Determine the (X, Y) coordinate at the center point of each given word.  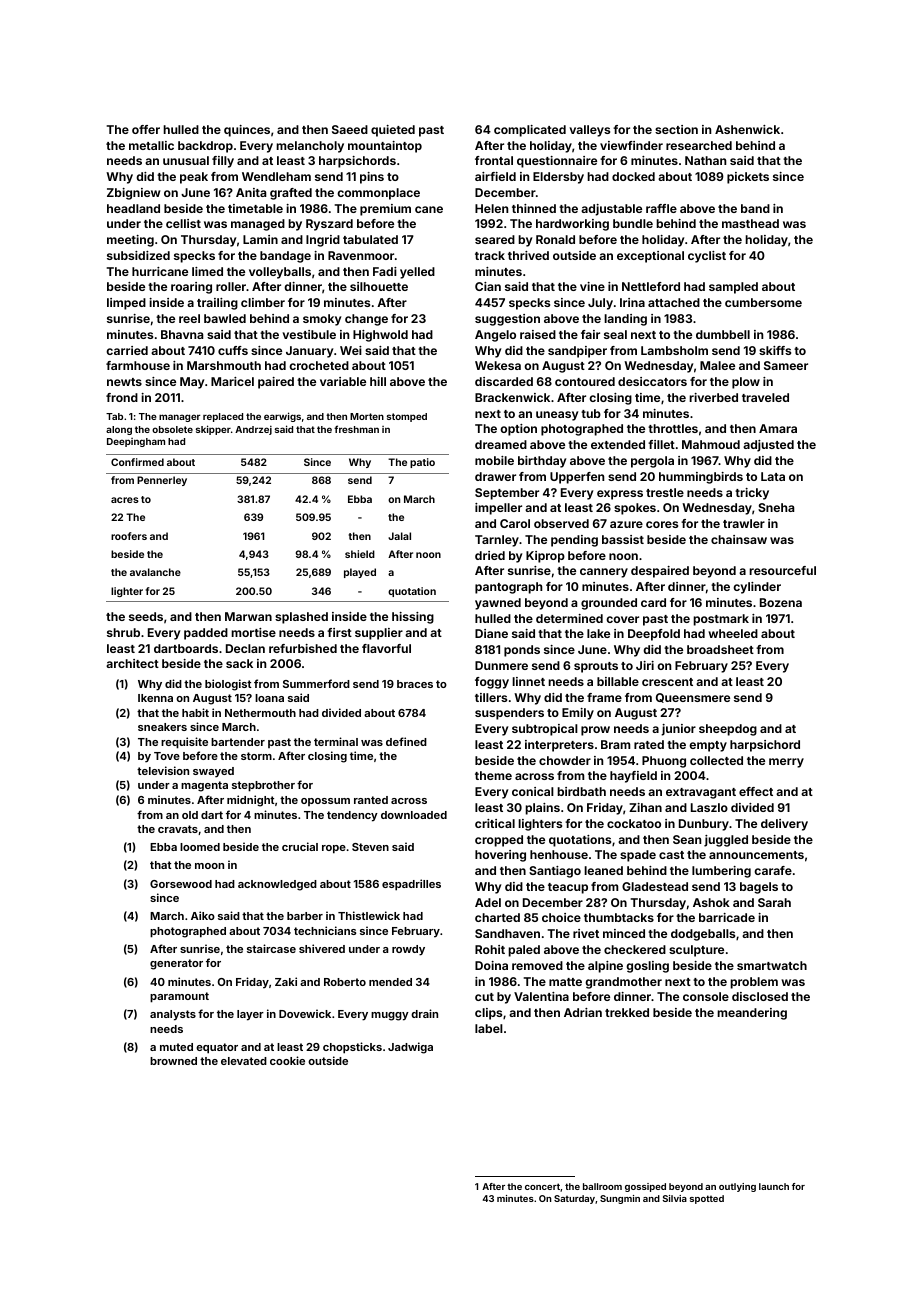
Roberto (345, 982)
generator (176, 964)
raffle (661, 208)
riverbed (713, 397)
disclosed (760, 996)
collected (716, 760)
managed (258, 225)
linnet (528, 681)
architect (132, 663)
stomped (407, 417)
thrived (528, 255)
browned (173, 1061)
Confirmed (137, 462)
